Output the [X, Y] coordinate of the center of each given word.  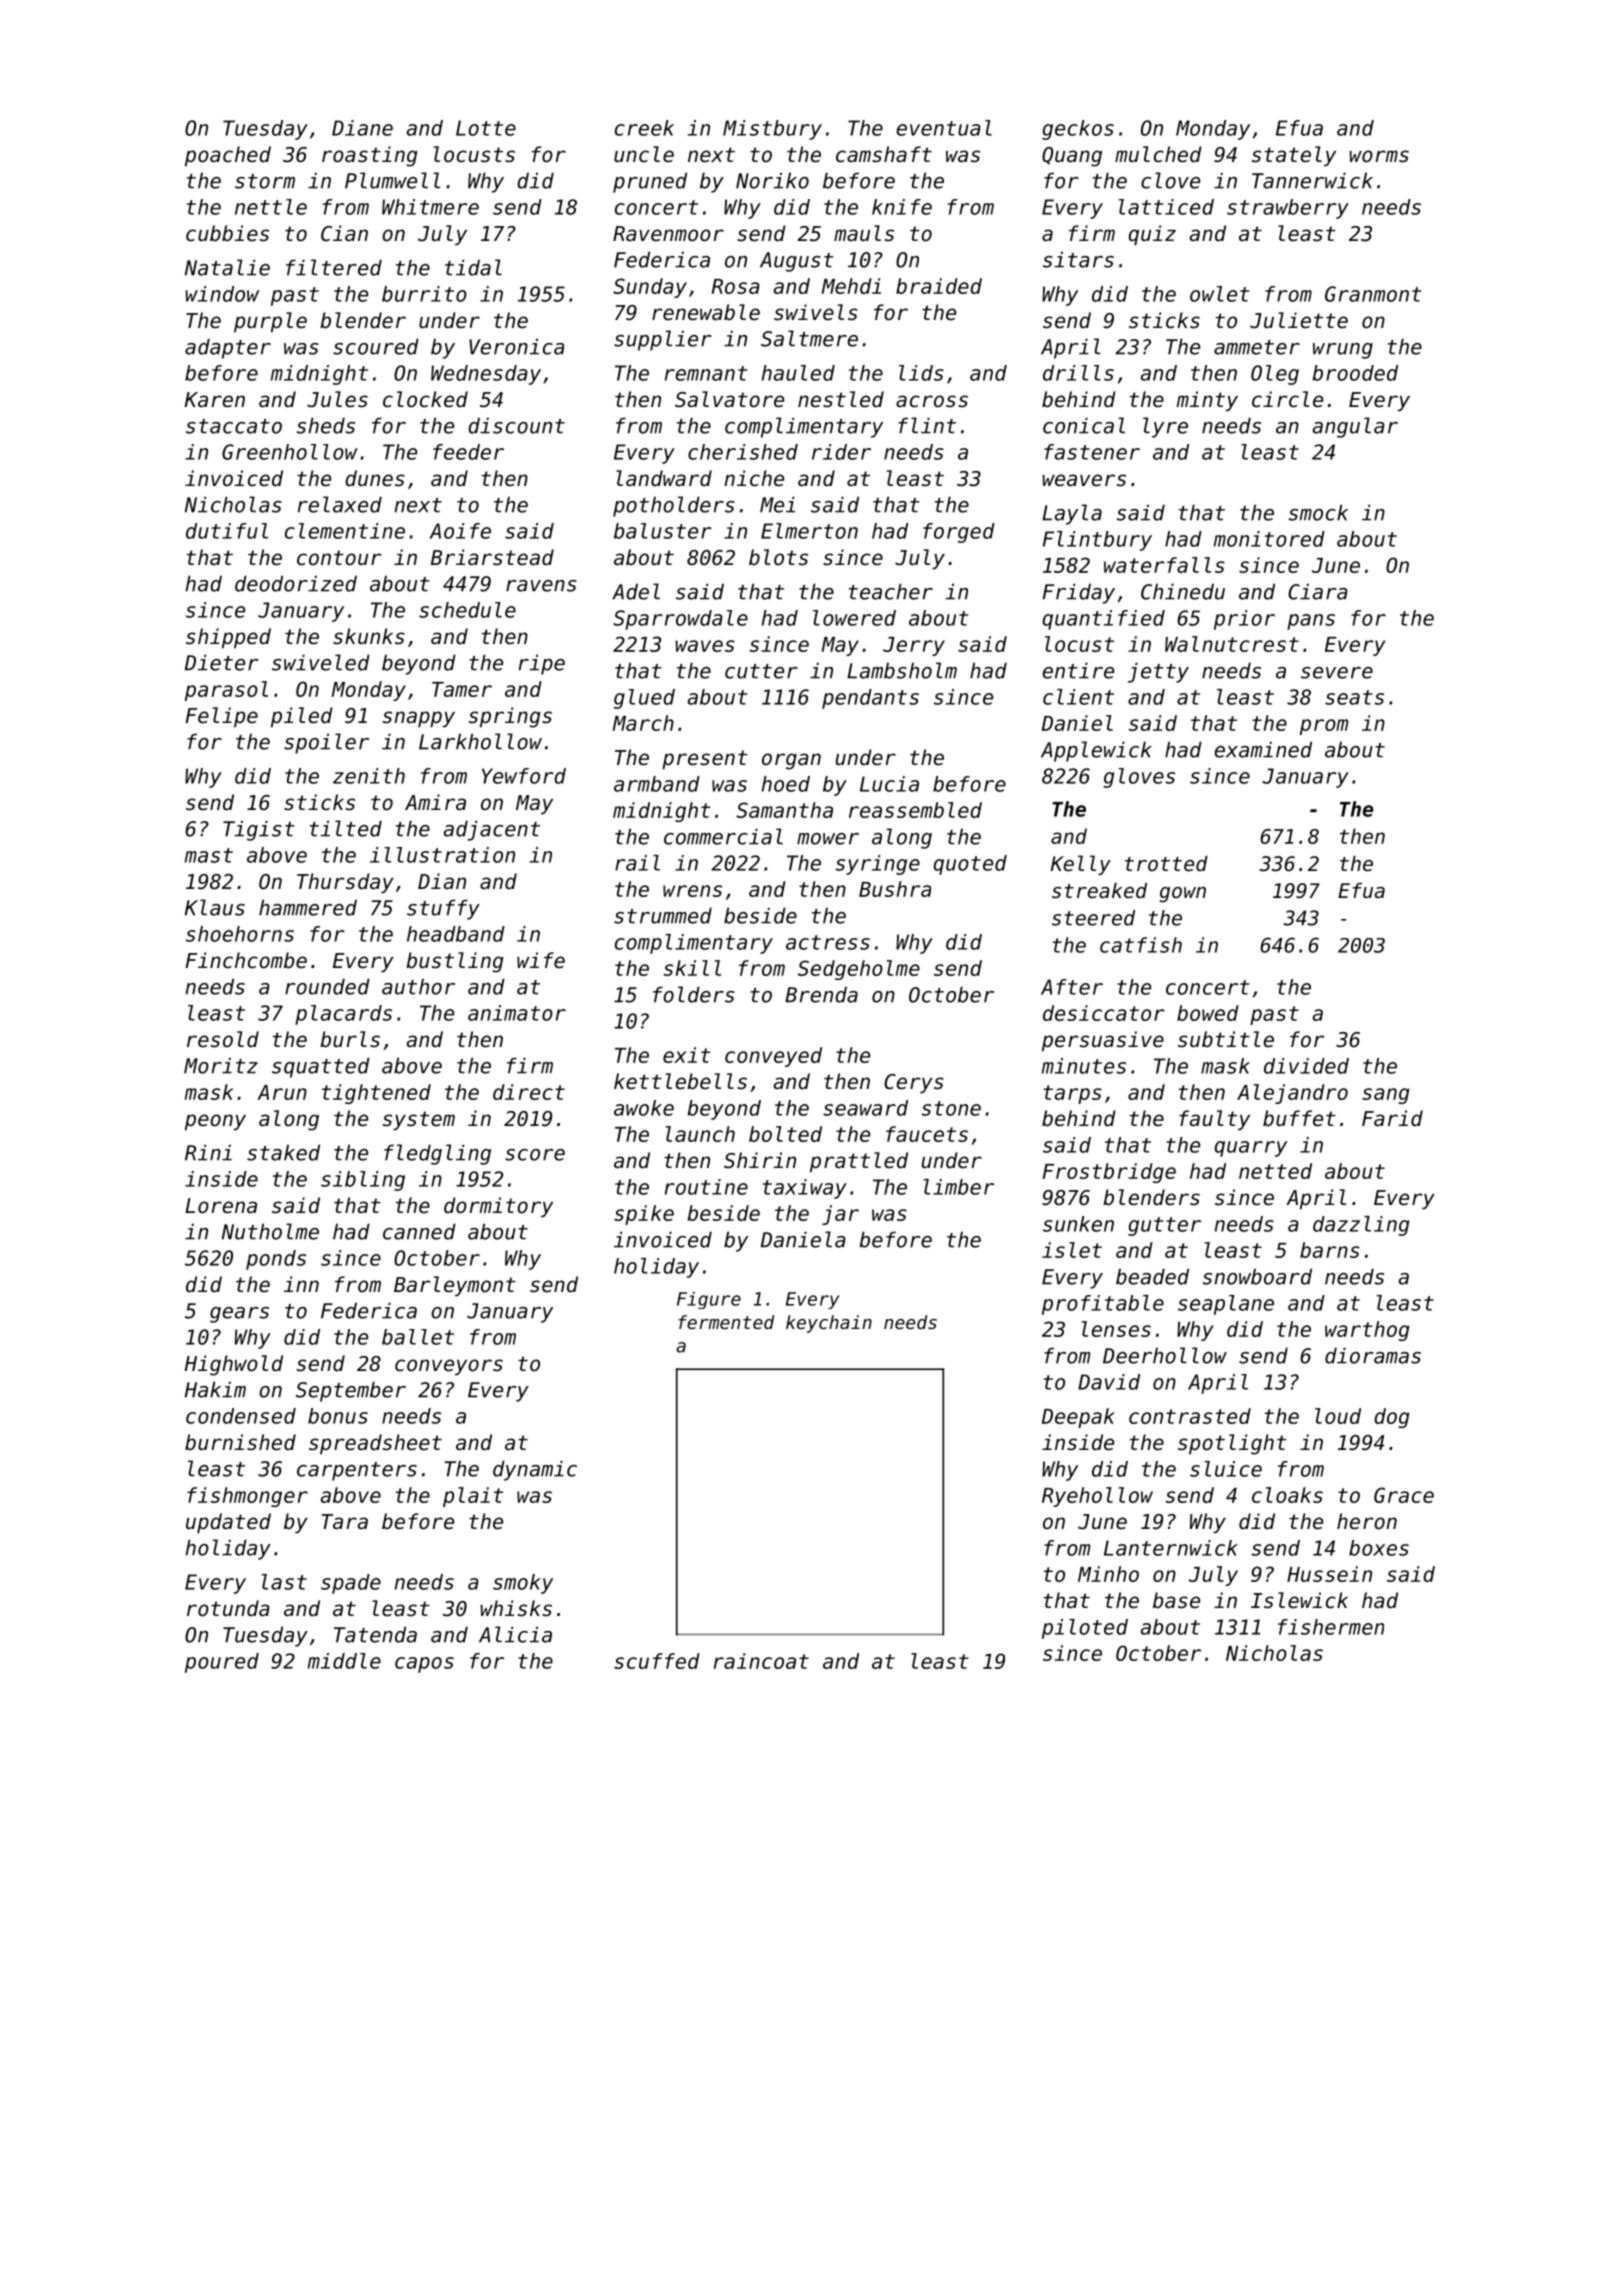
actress [828, 942]
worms [1379, 156]
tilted [346, 828]
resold [223, 1039]
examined [1263, 749]
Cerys [914, 1083]
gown [1182, 895]
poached [228, 156]
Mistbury [772, 130]
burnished [240, 1442]
